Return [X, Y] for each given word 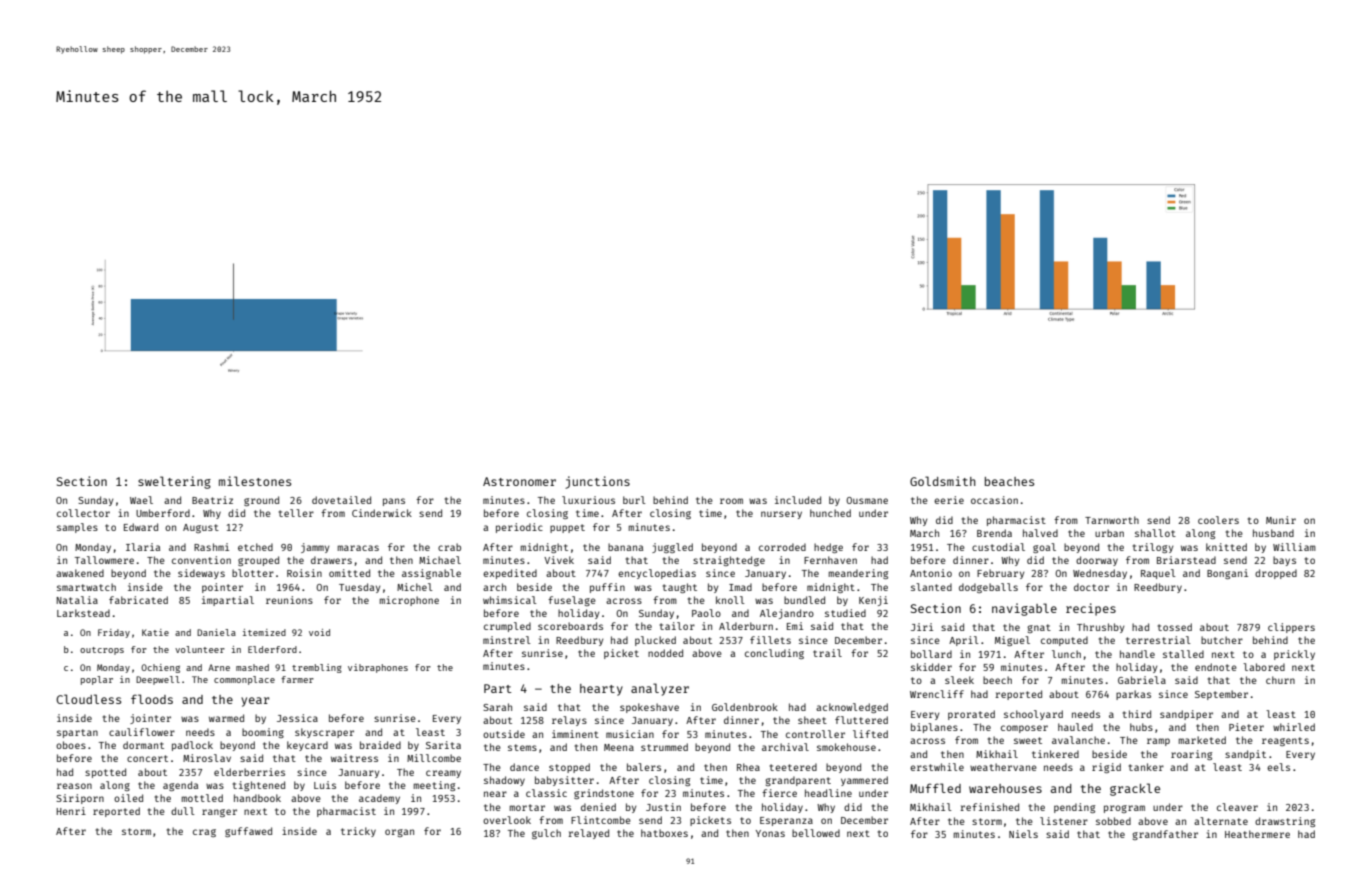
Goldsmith [943, 481]
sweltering [174, 482]
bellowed [816, 833]
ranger [219, 813]
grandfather [1165, 835]
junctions [597, 482]
